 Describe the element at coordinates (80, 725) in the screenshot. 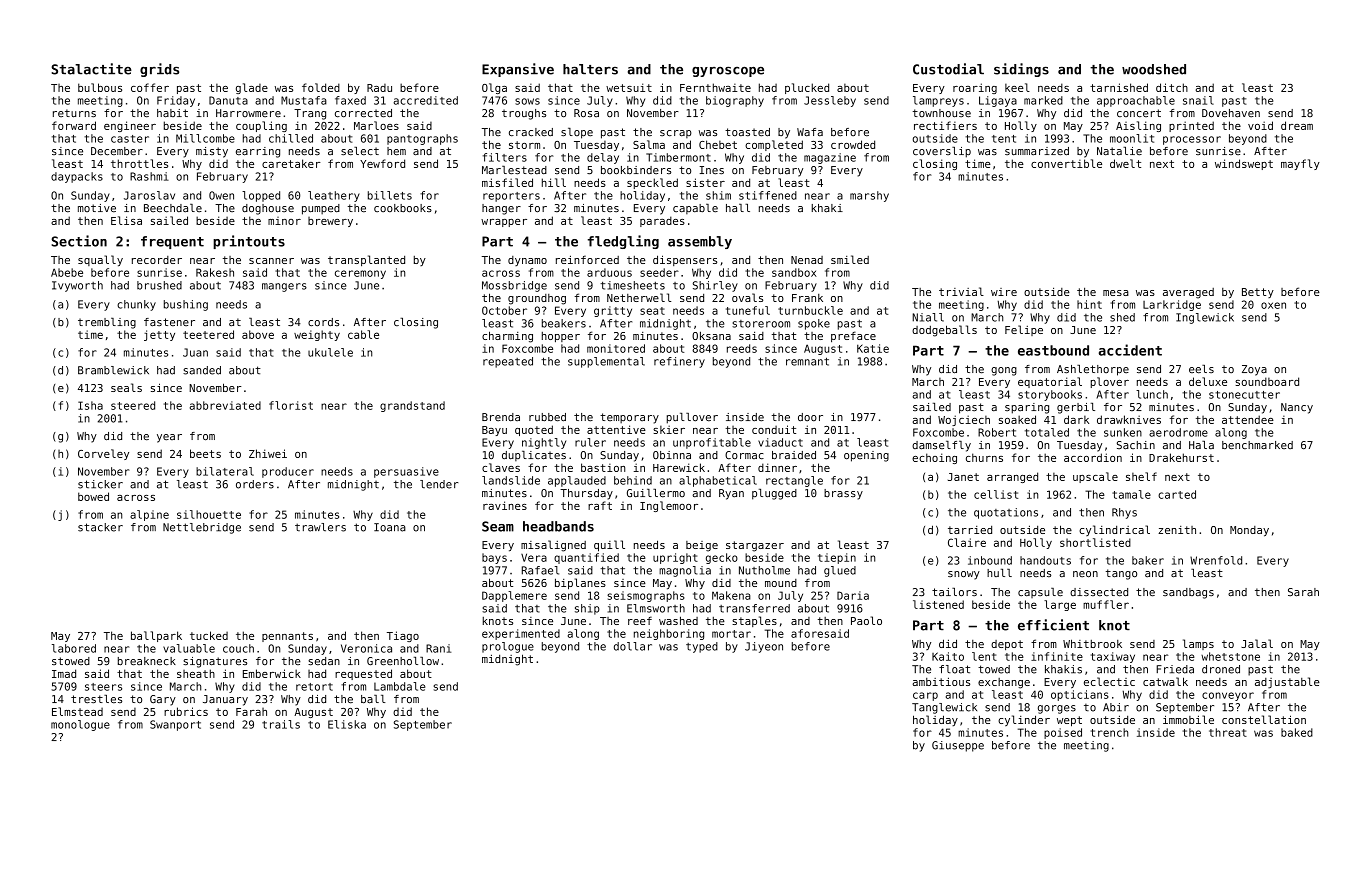

I see `monologue` at that location.
